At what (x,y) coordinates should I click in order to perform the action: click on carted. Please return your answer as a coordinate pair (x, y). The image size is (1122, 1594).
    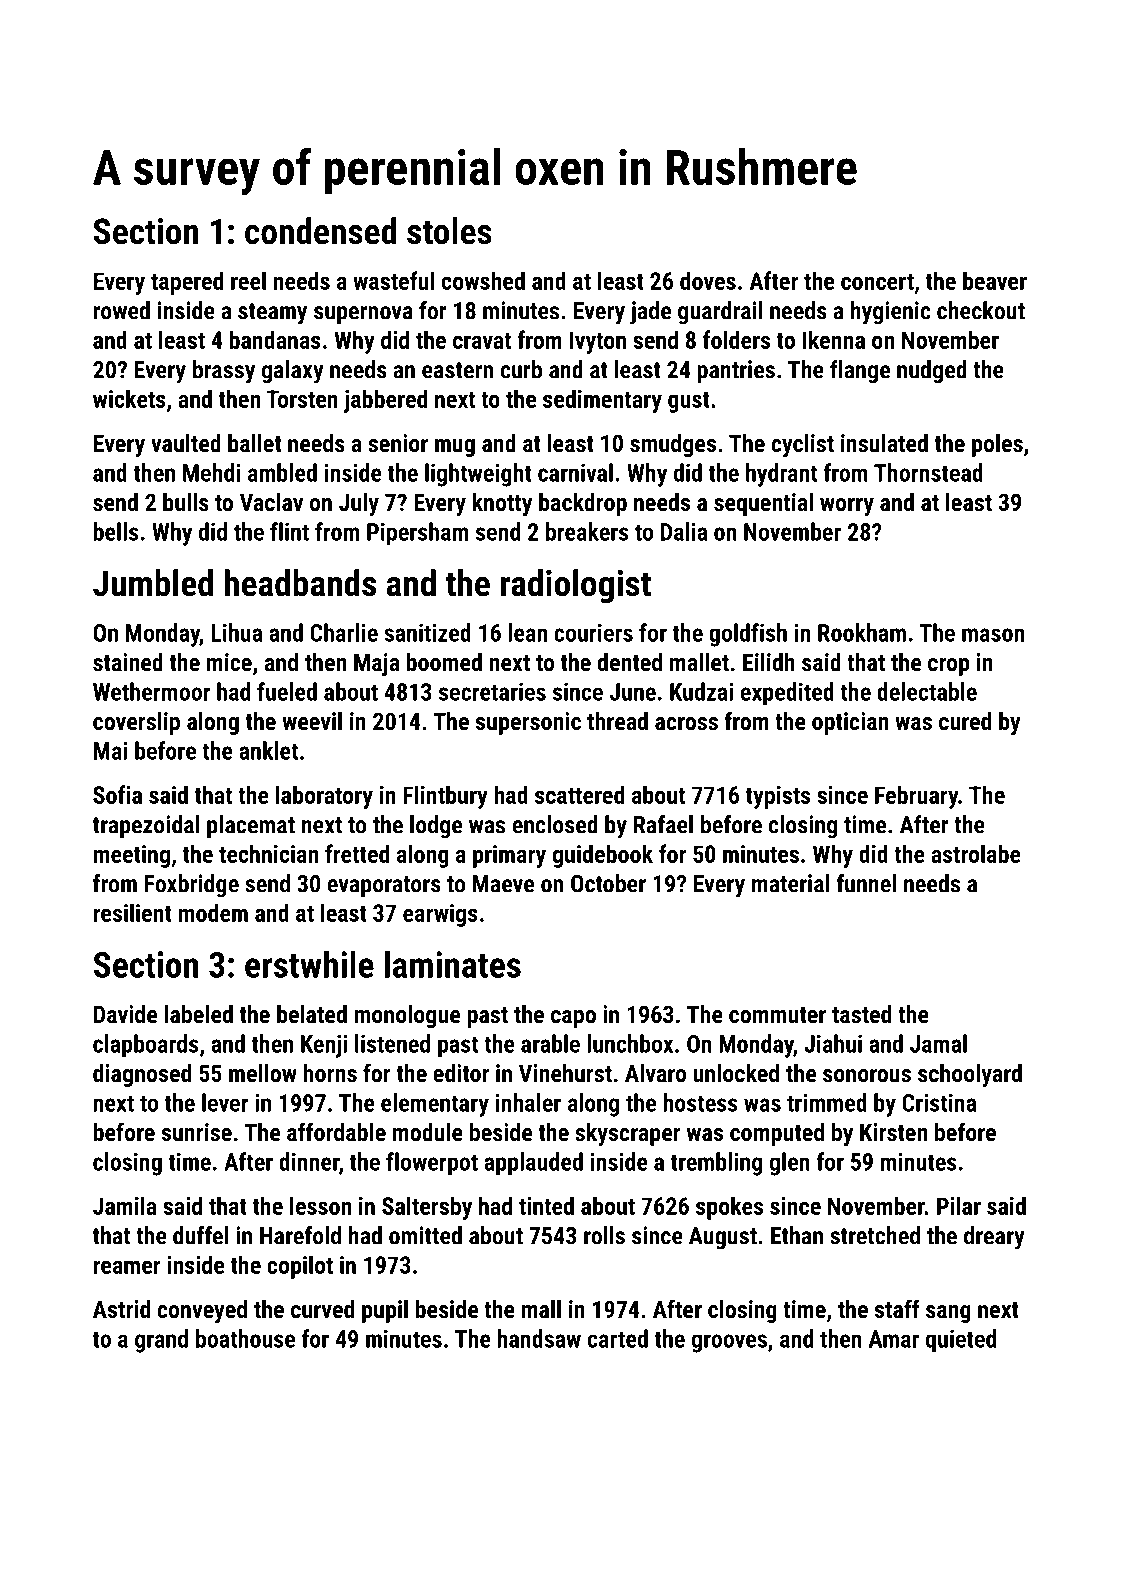
    Looking at the image, I should click on (618, 1338).
